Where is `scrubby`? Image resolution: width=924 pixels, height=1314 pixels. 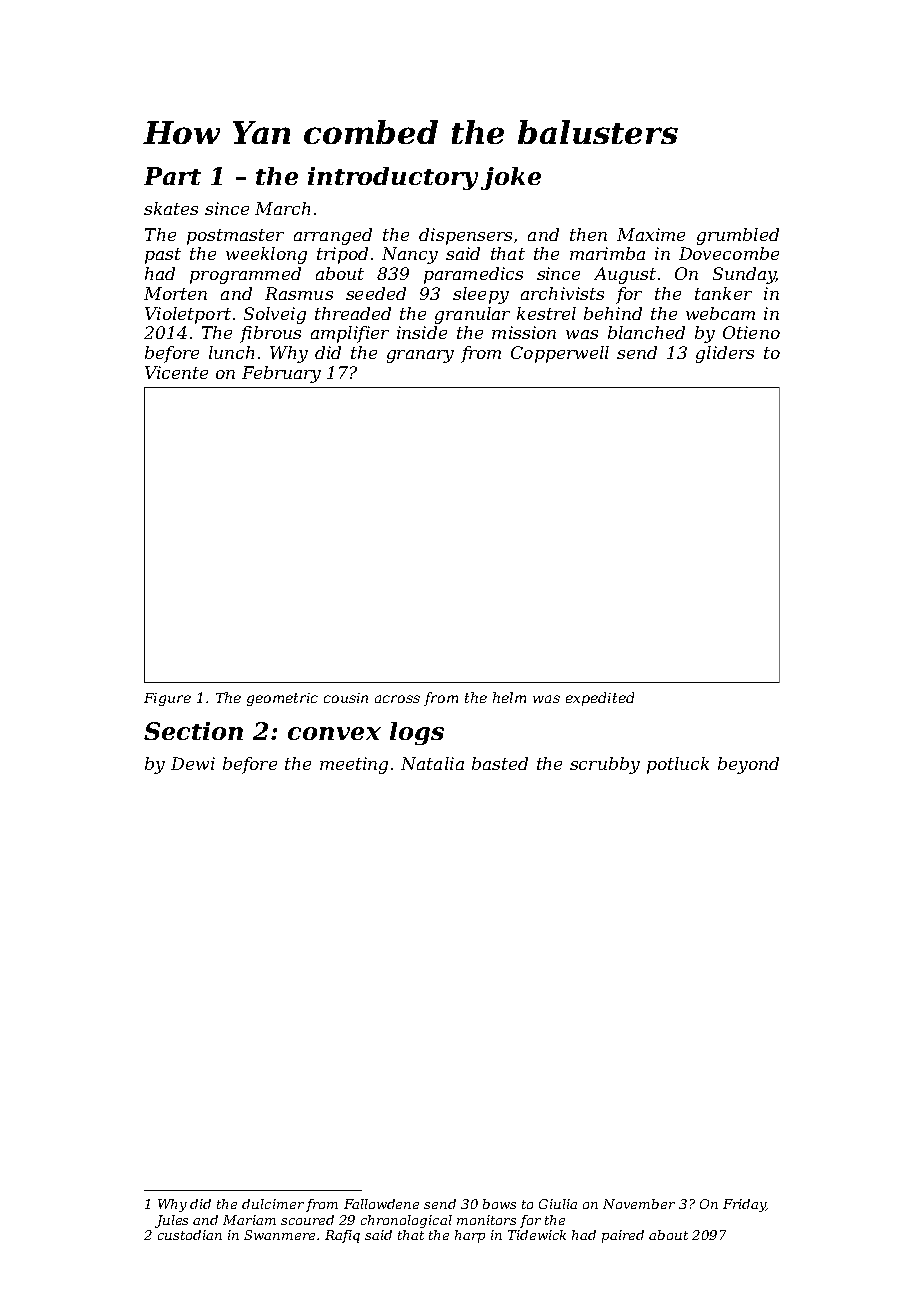
scrubby is located at coordinates (605, 765).
